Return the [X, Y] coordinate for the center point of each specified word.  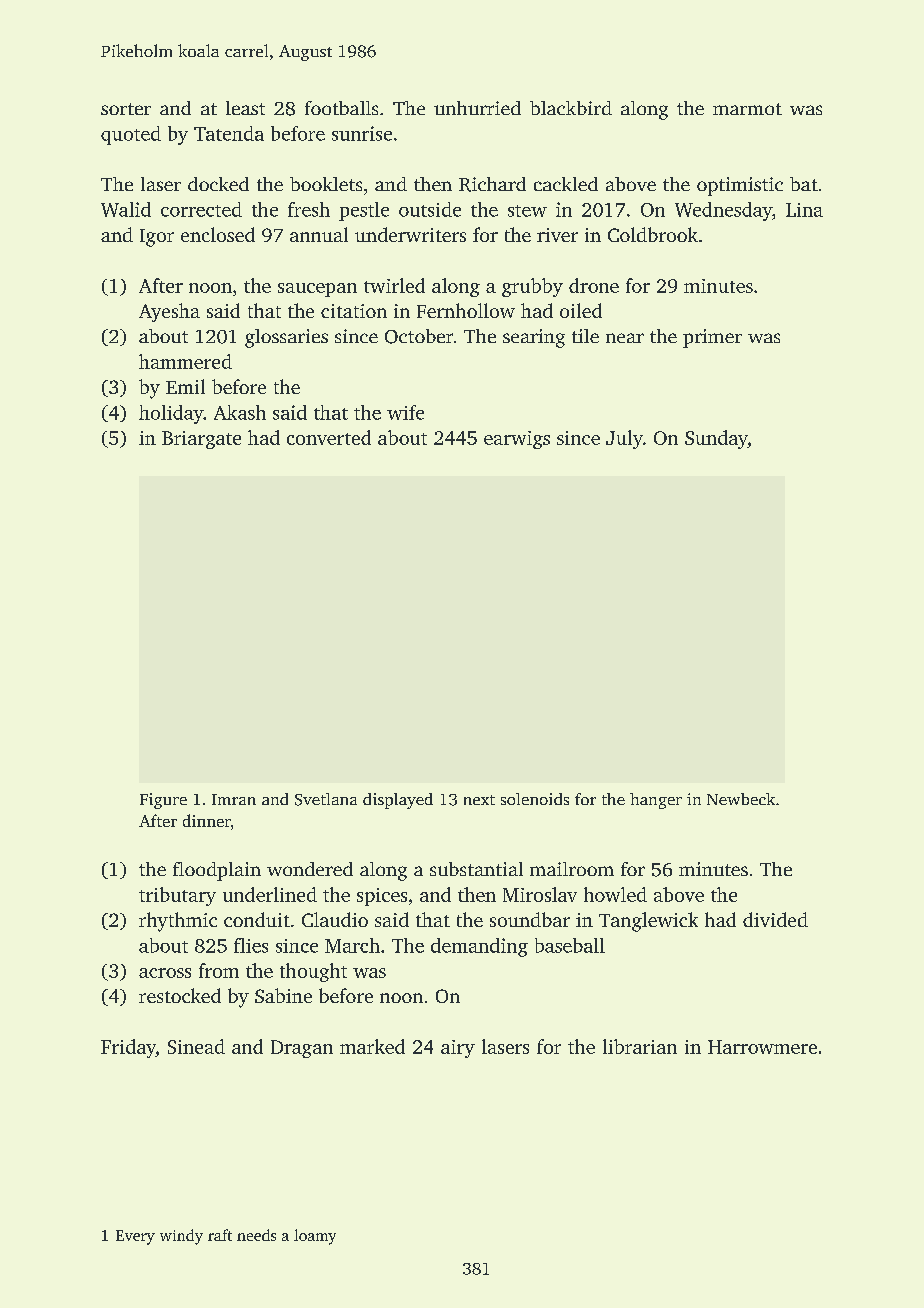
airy [458, 1049]
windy [181, 1237]
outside [430, 209]
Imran [234, 799]
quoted [131, 135]
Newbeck [741, 799]
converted [329, 437]
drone [594, 285]
